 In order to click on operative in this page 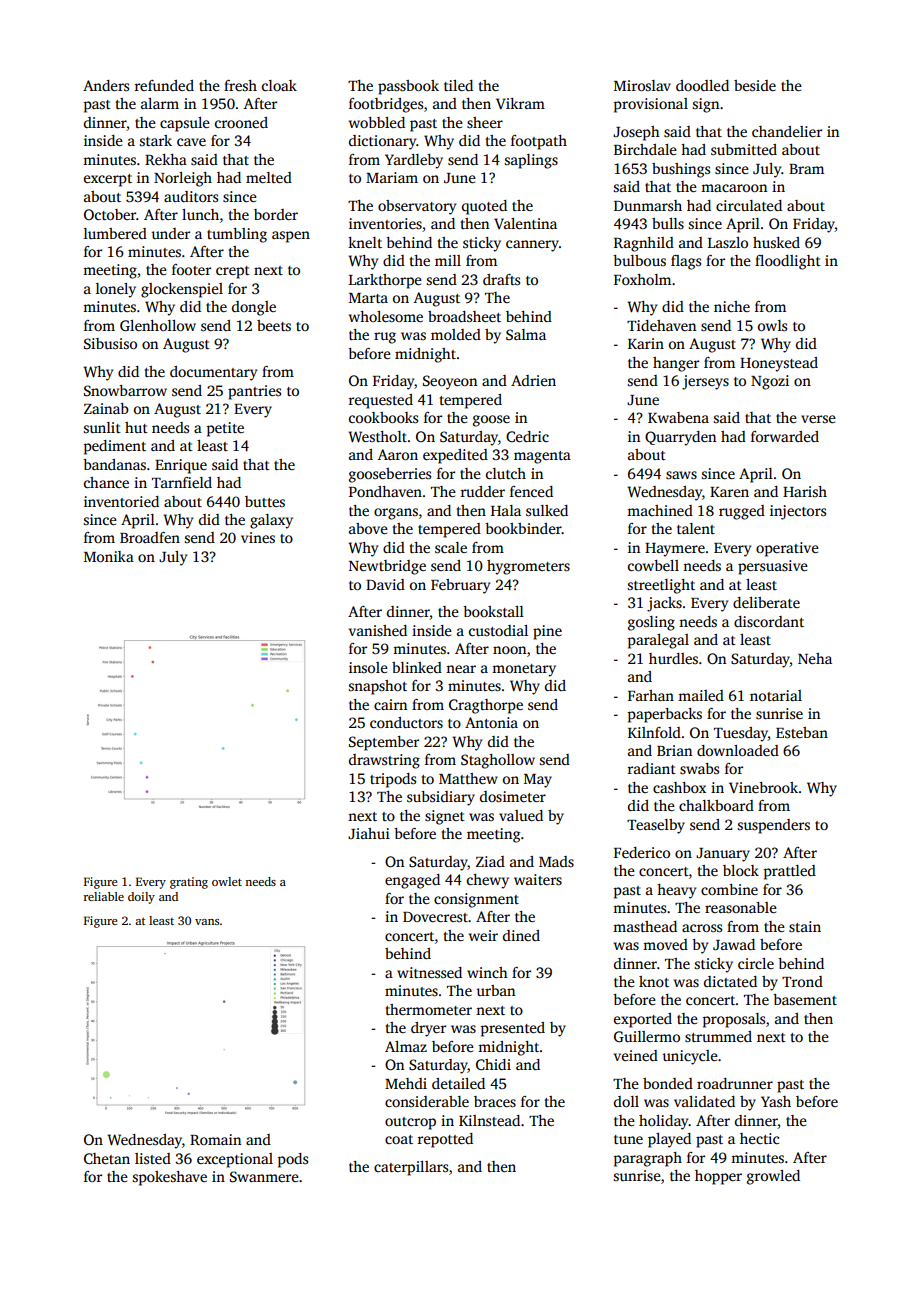, I will do `click(787, 549)`.
